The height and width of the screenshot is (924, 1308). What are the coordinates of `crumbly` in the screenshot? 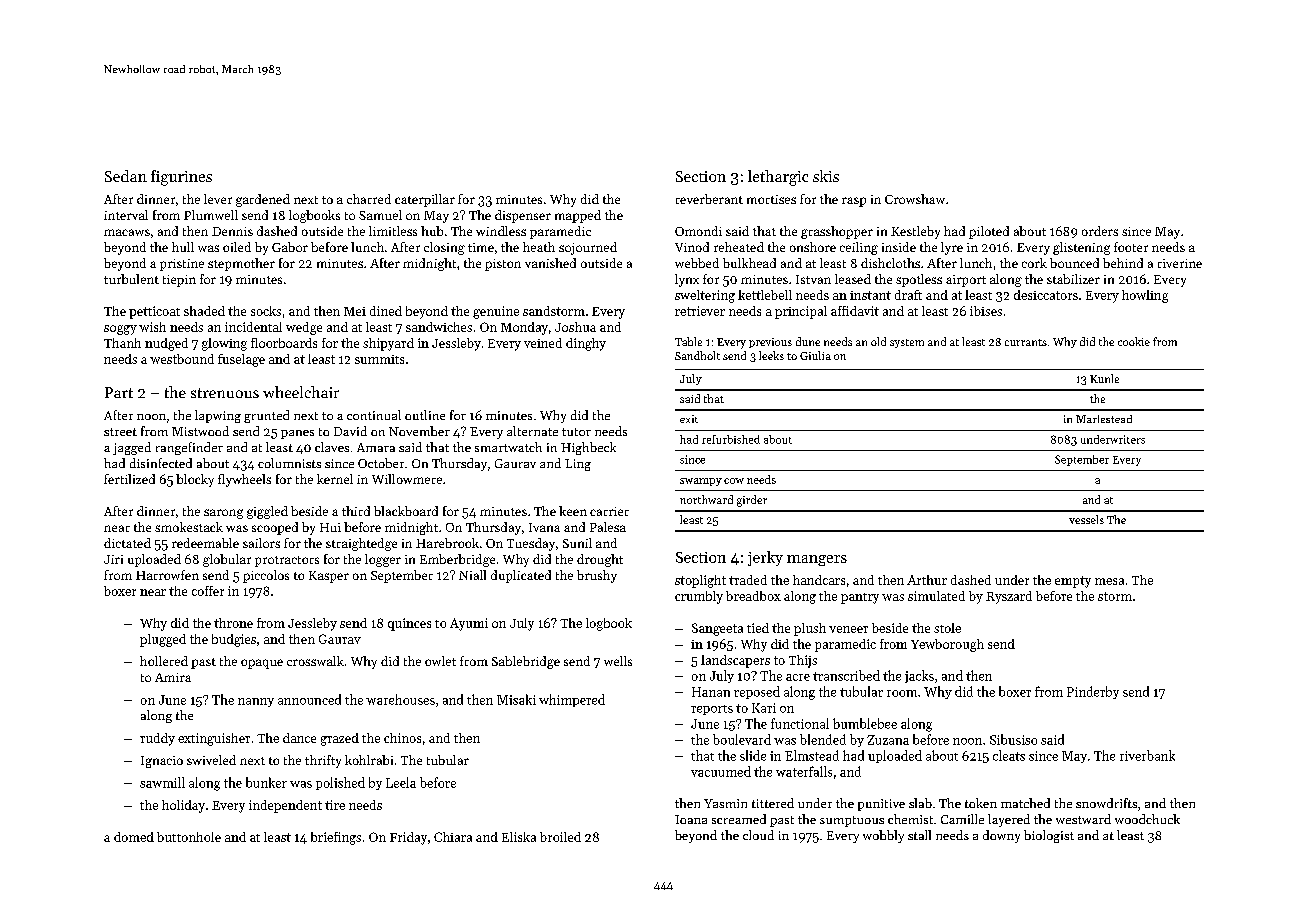 It's located at (699, 597).
